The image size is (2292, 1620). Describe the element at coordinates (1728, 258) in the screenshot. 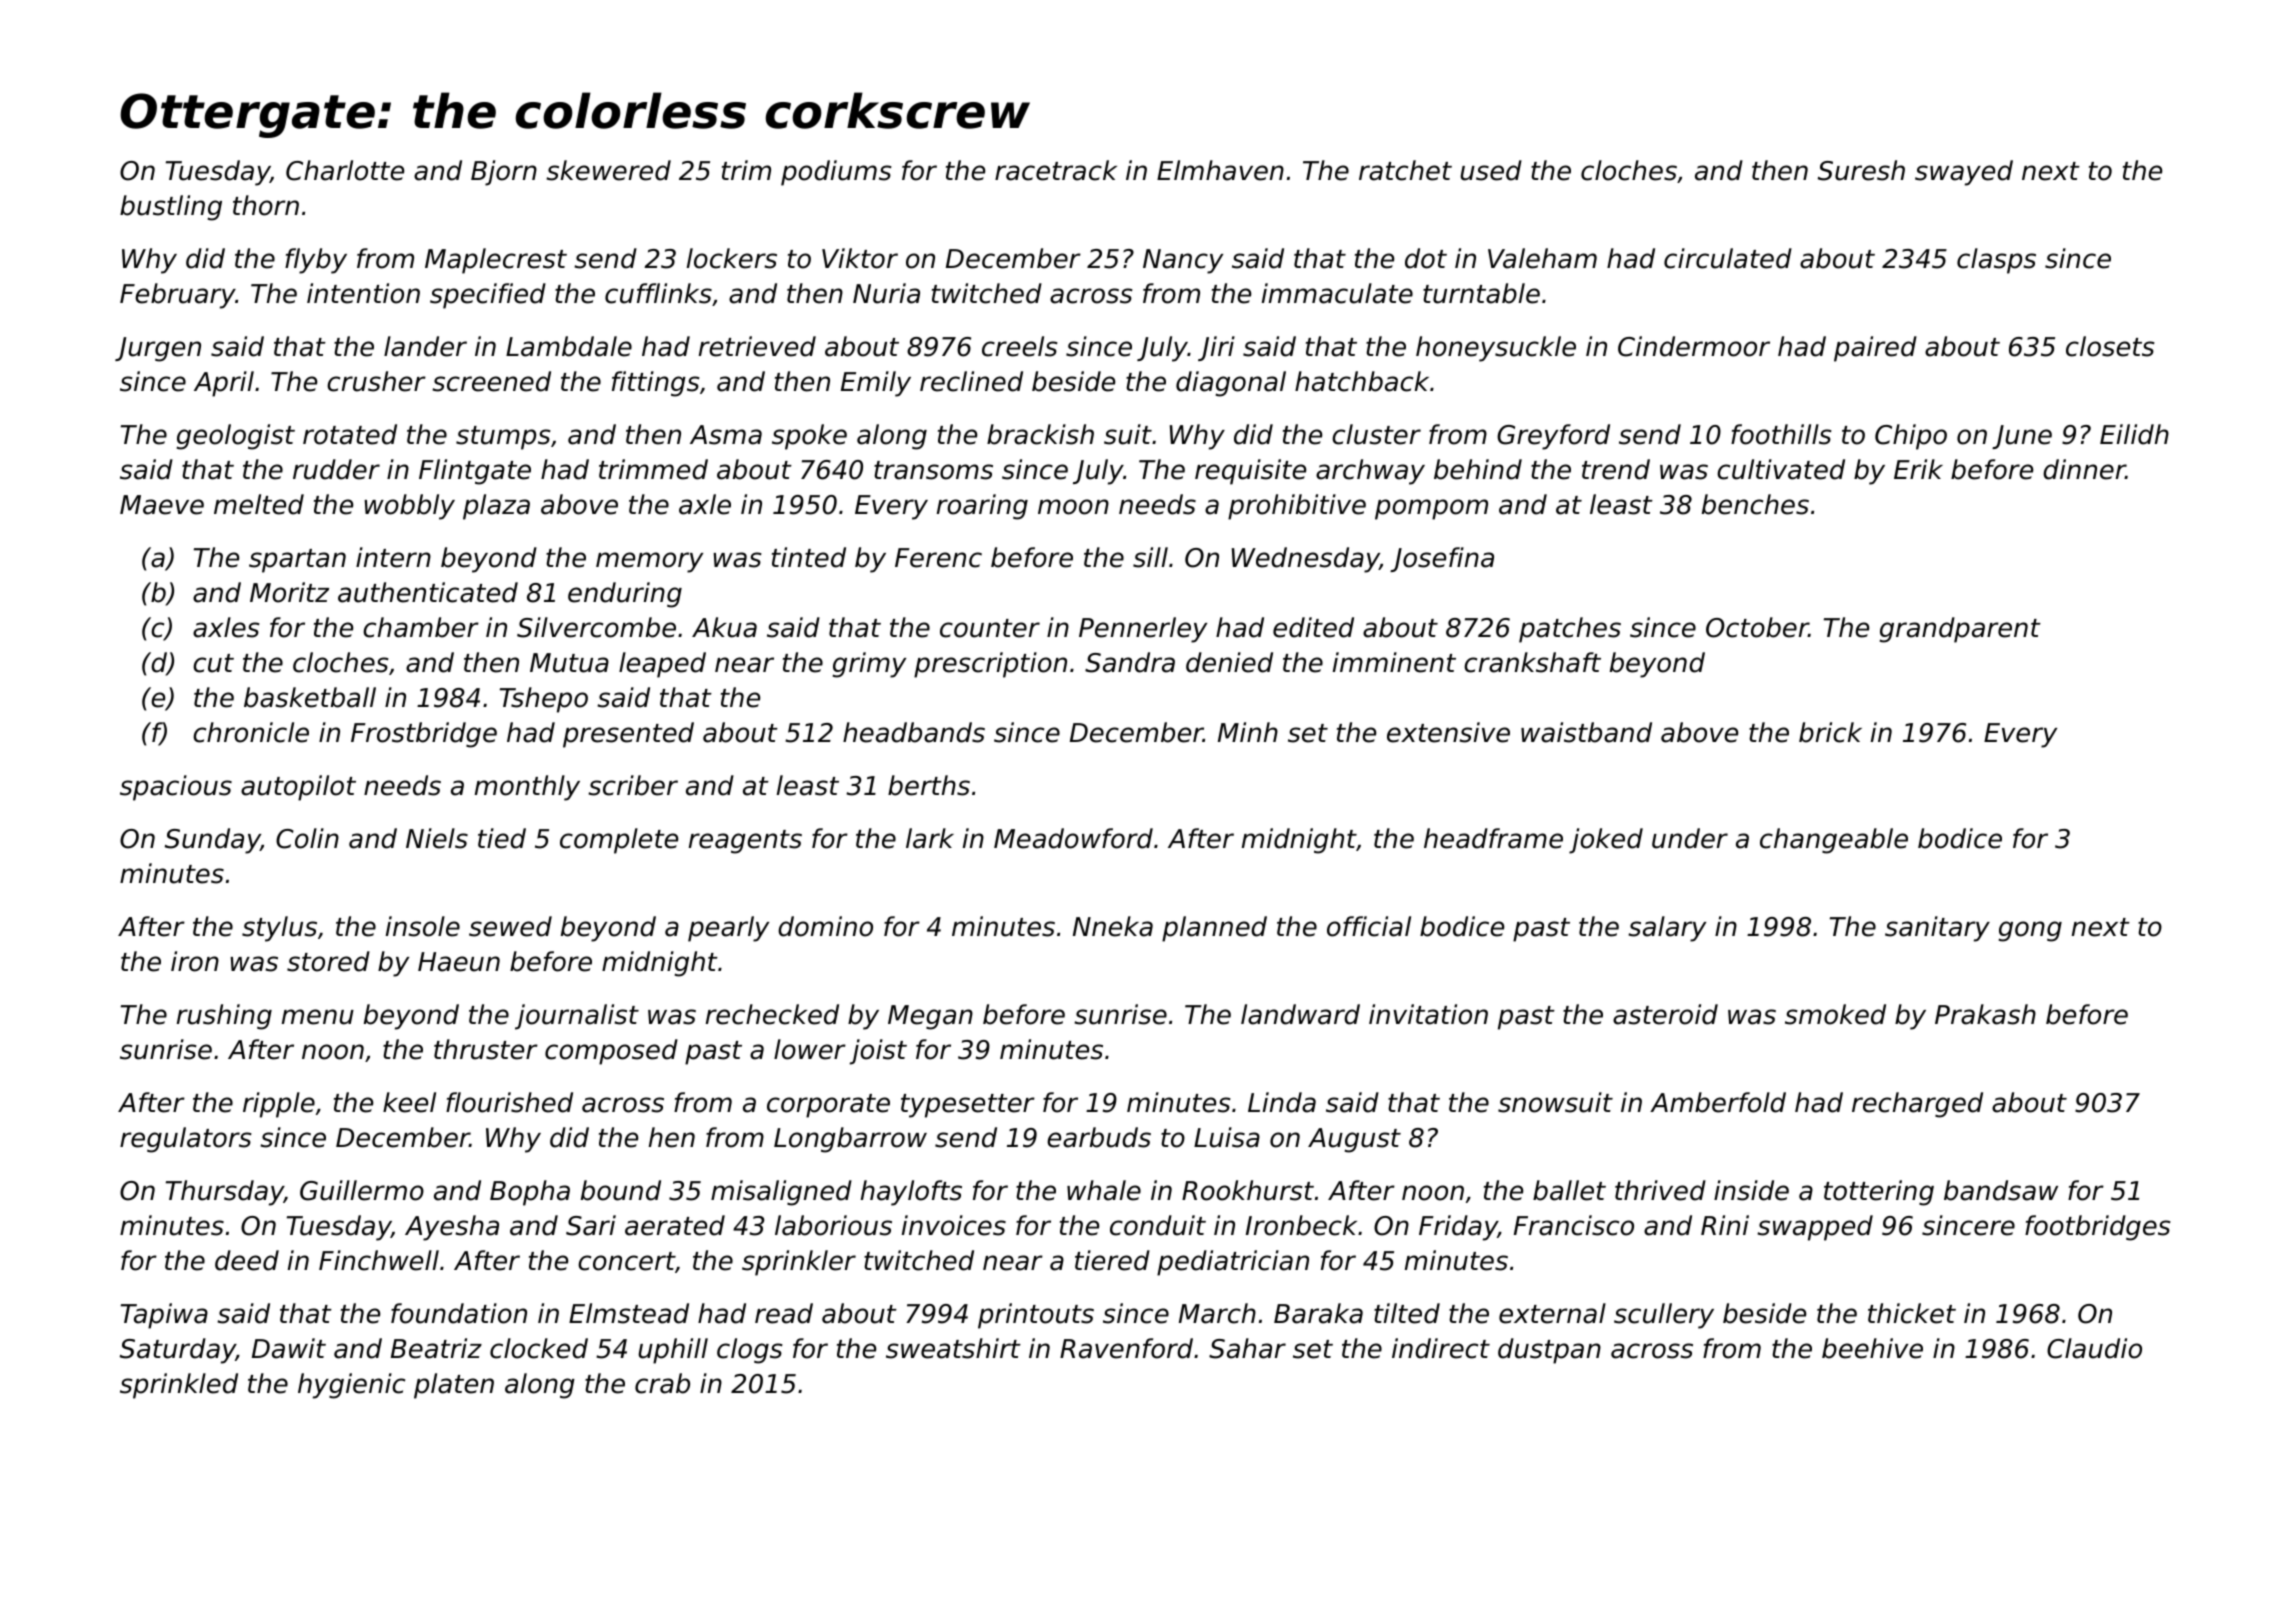

I see `circulated` at that location.
